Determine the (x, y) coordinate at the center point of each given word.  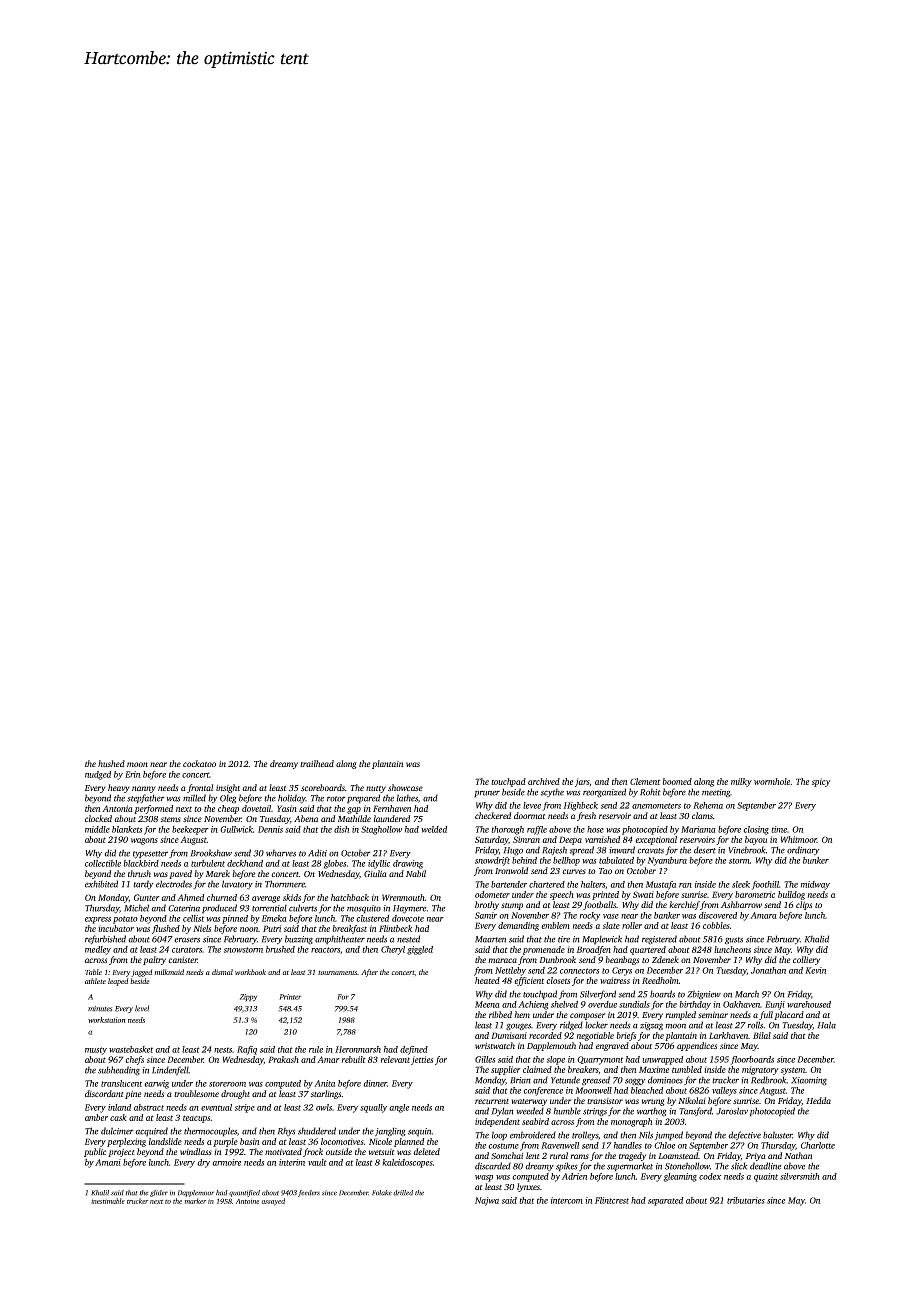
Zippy (248, 998)
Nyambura (667, 861)
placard (789, 1015)
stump (512, 906)
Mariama (698, 829)
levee (532, 805)
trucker (137, 1201)
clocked (98, 818)
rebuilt (354, 1059)
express (98, 920)
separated (665, 1201)
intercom (567, 1200)
